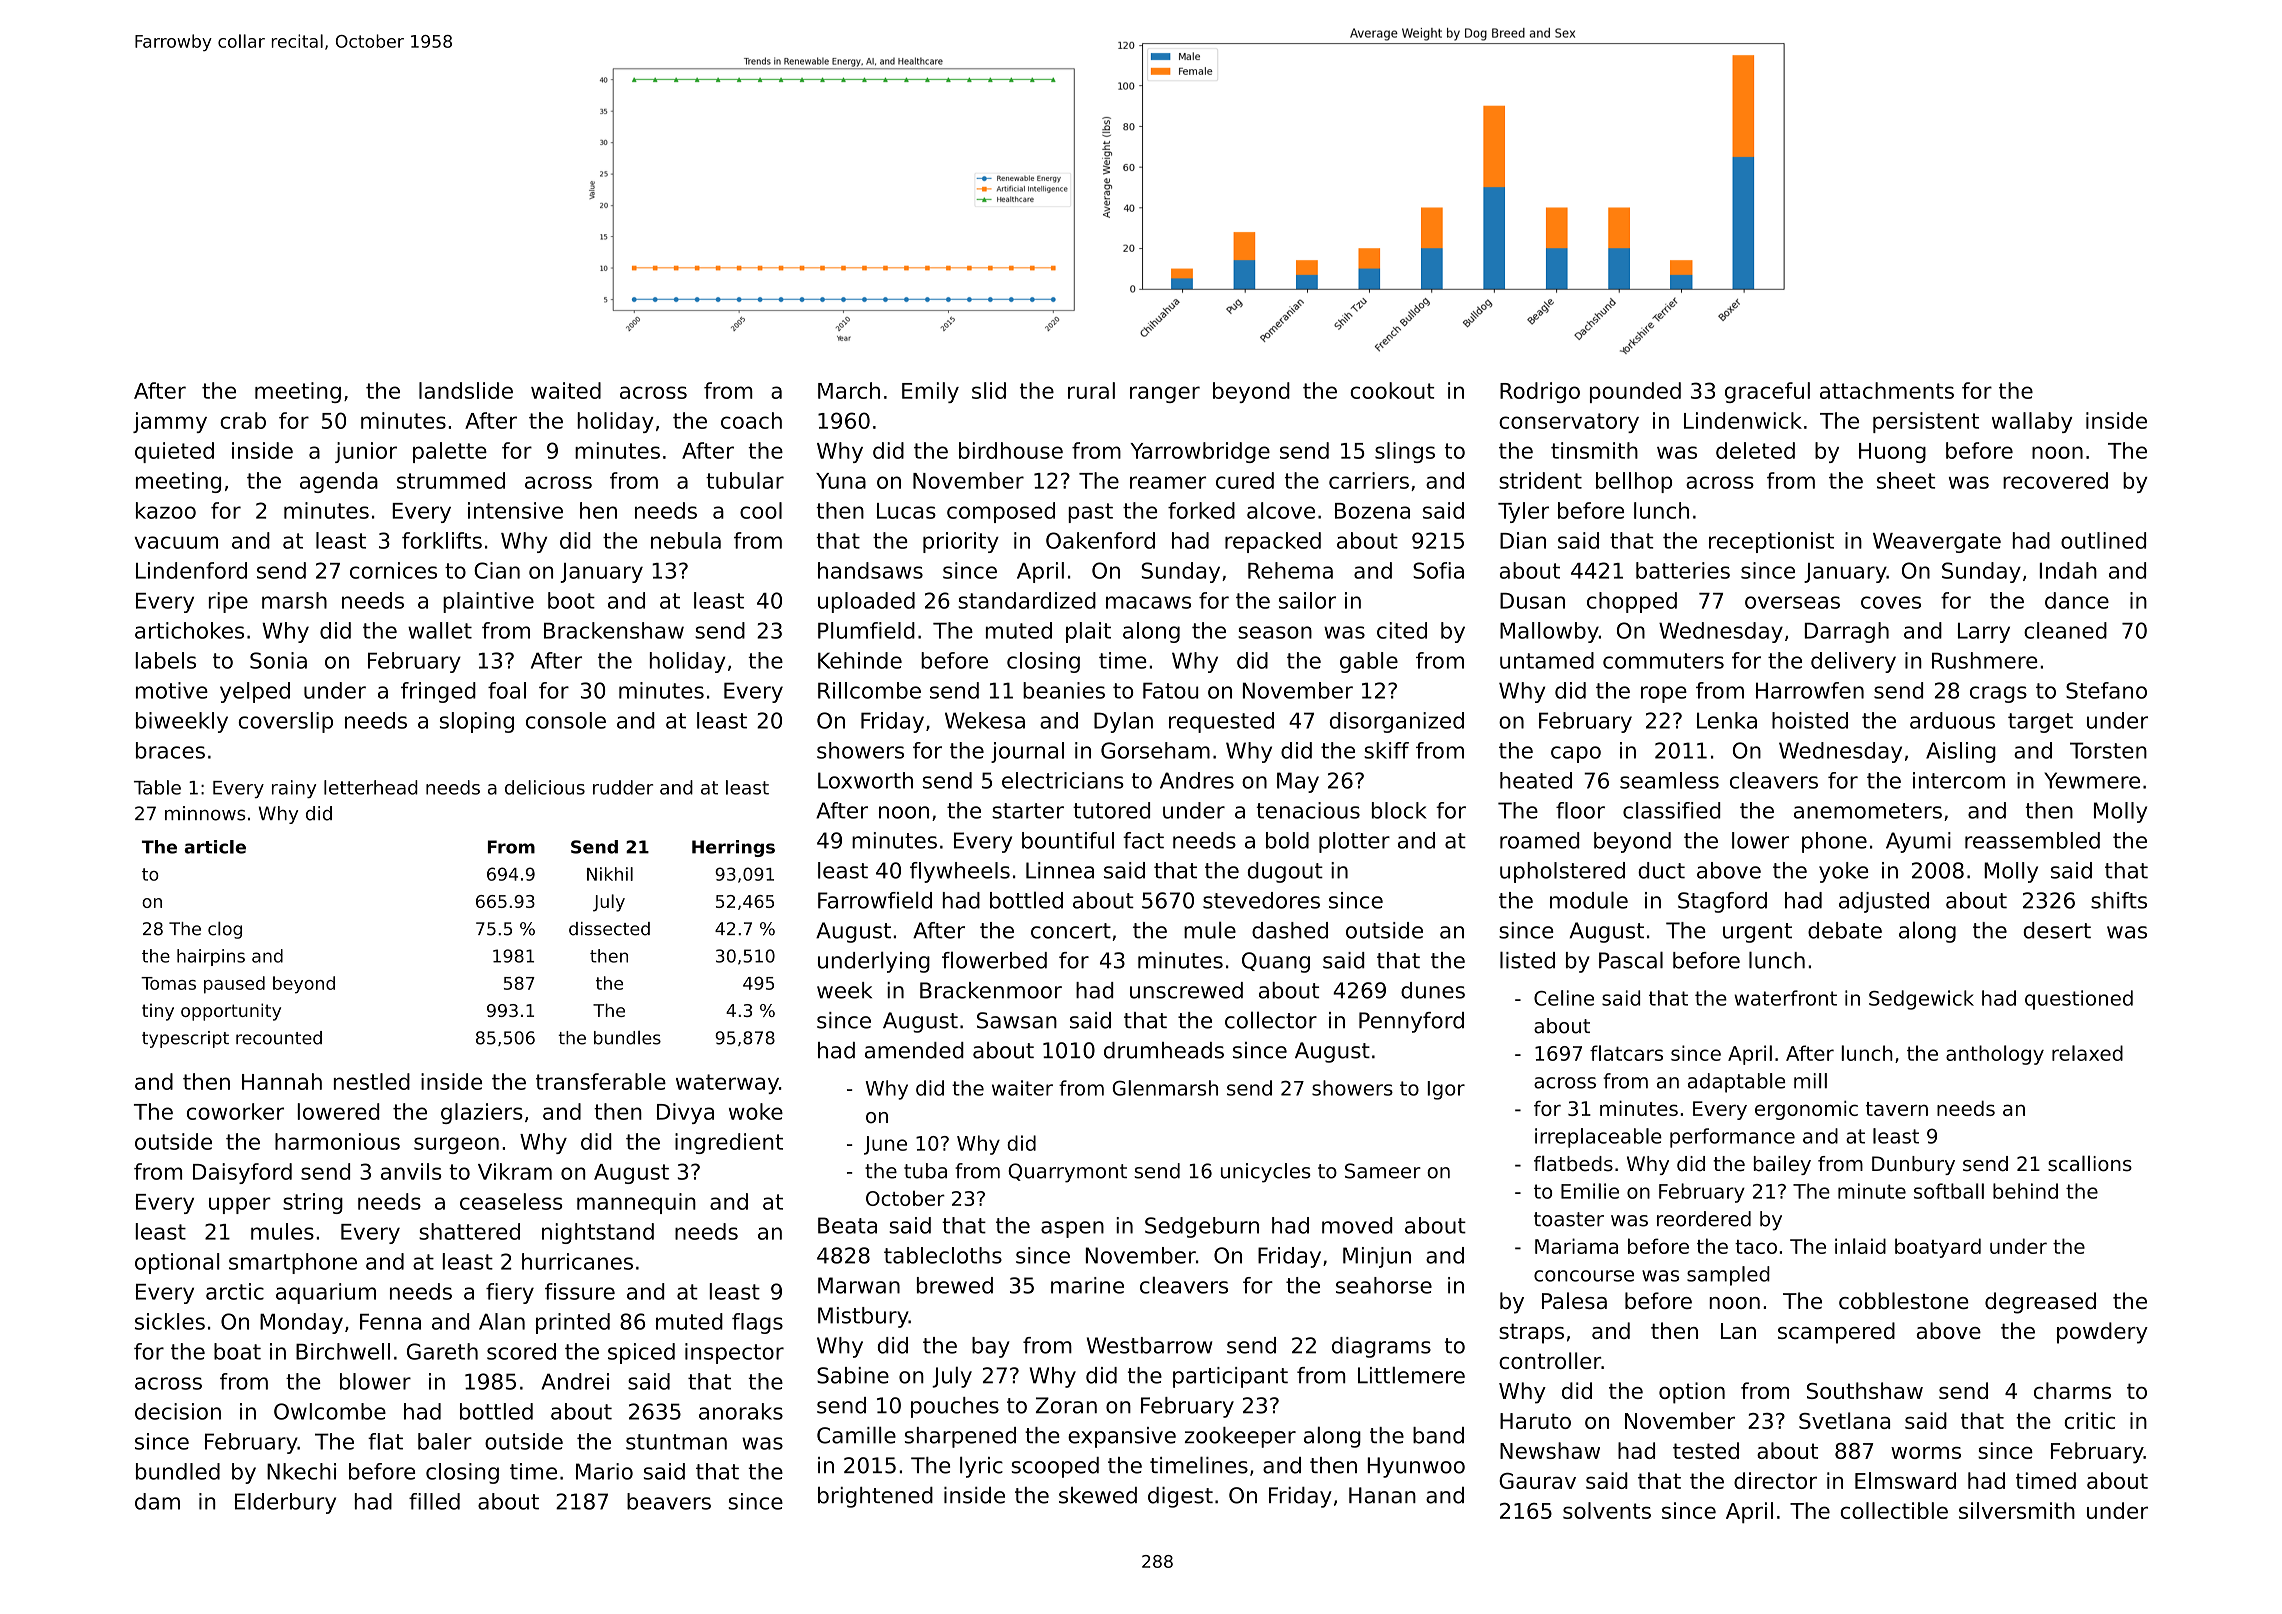  Describe the element at coordinates (330, 1411) in the screenshot. I see `Owlcombe` at that location.
